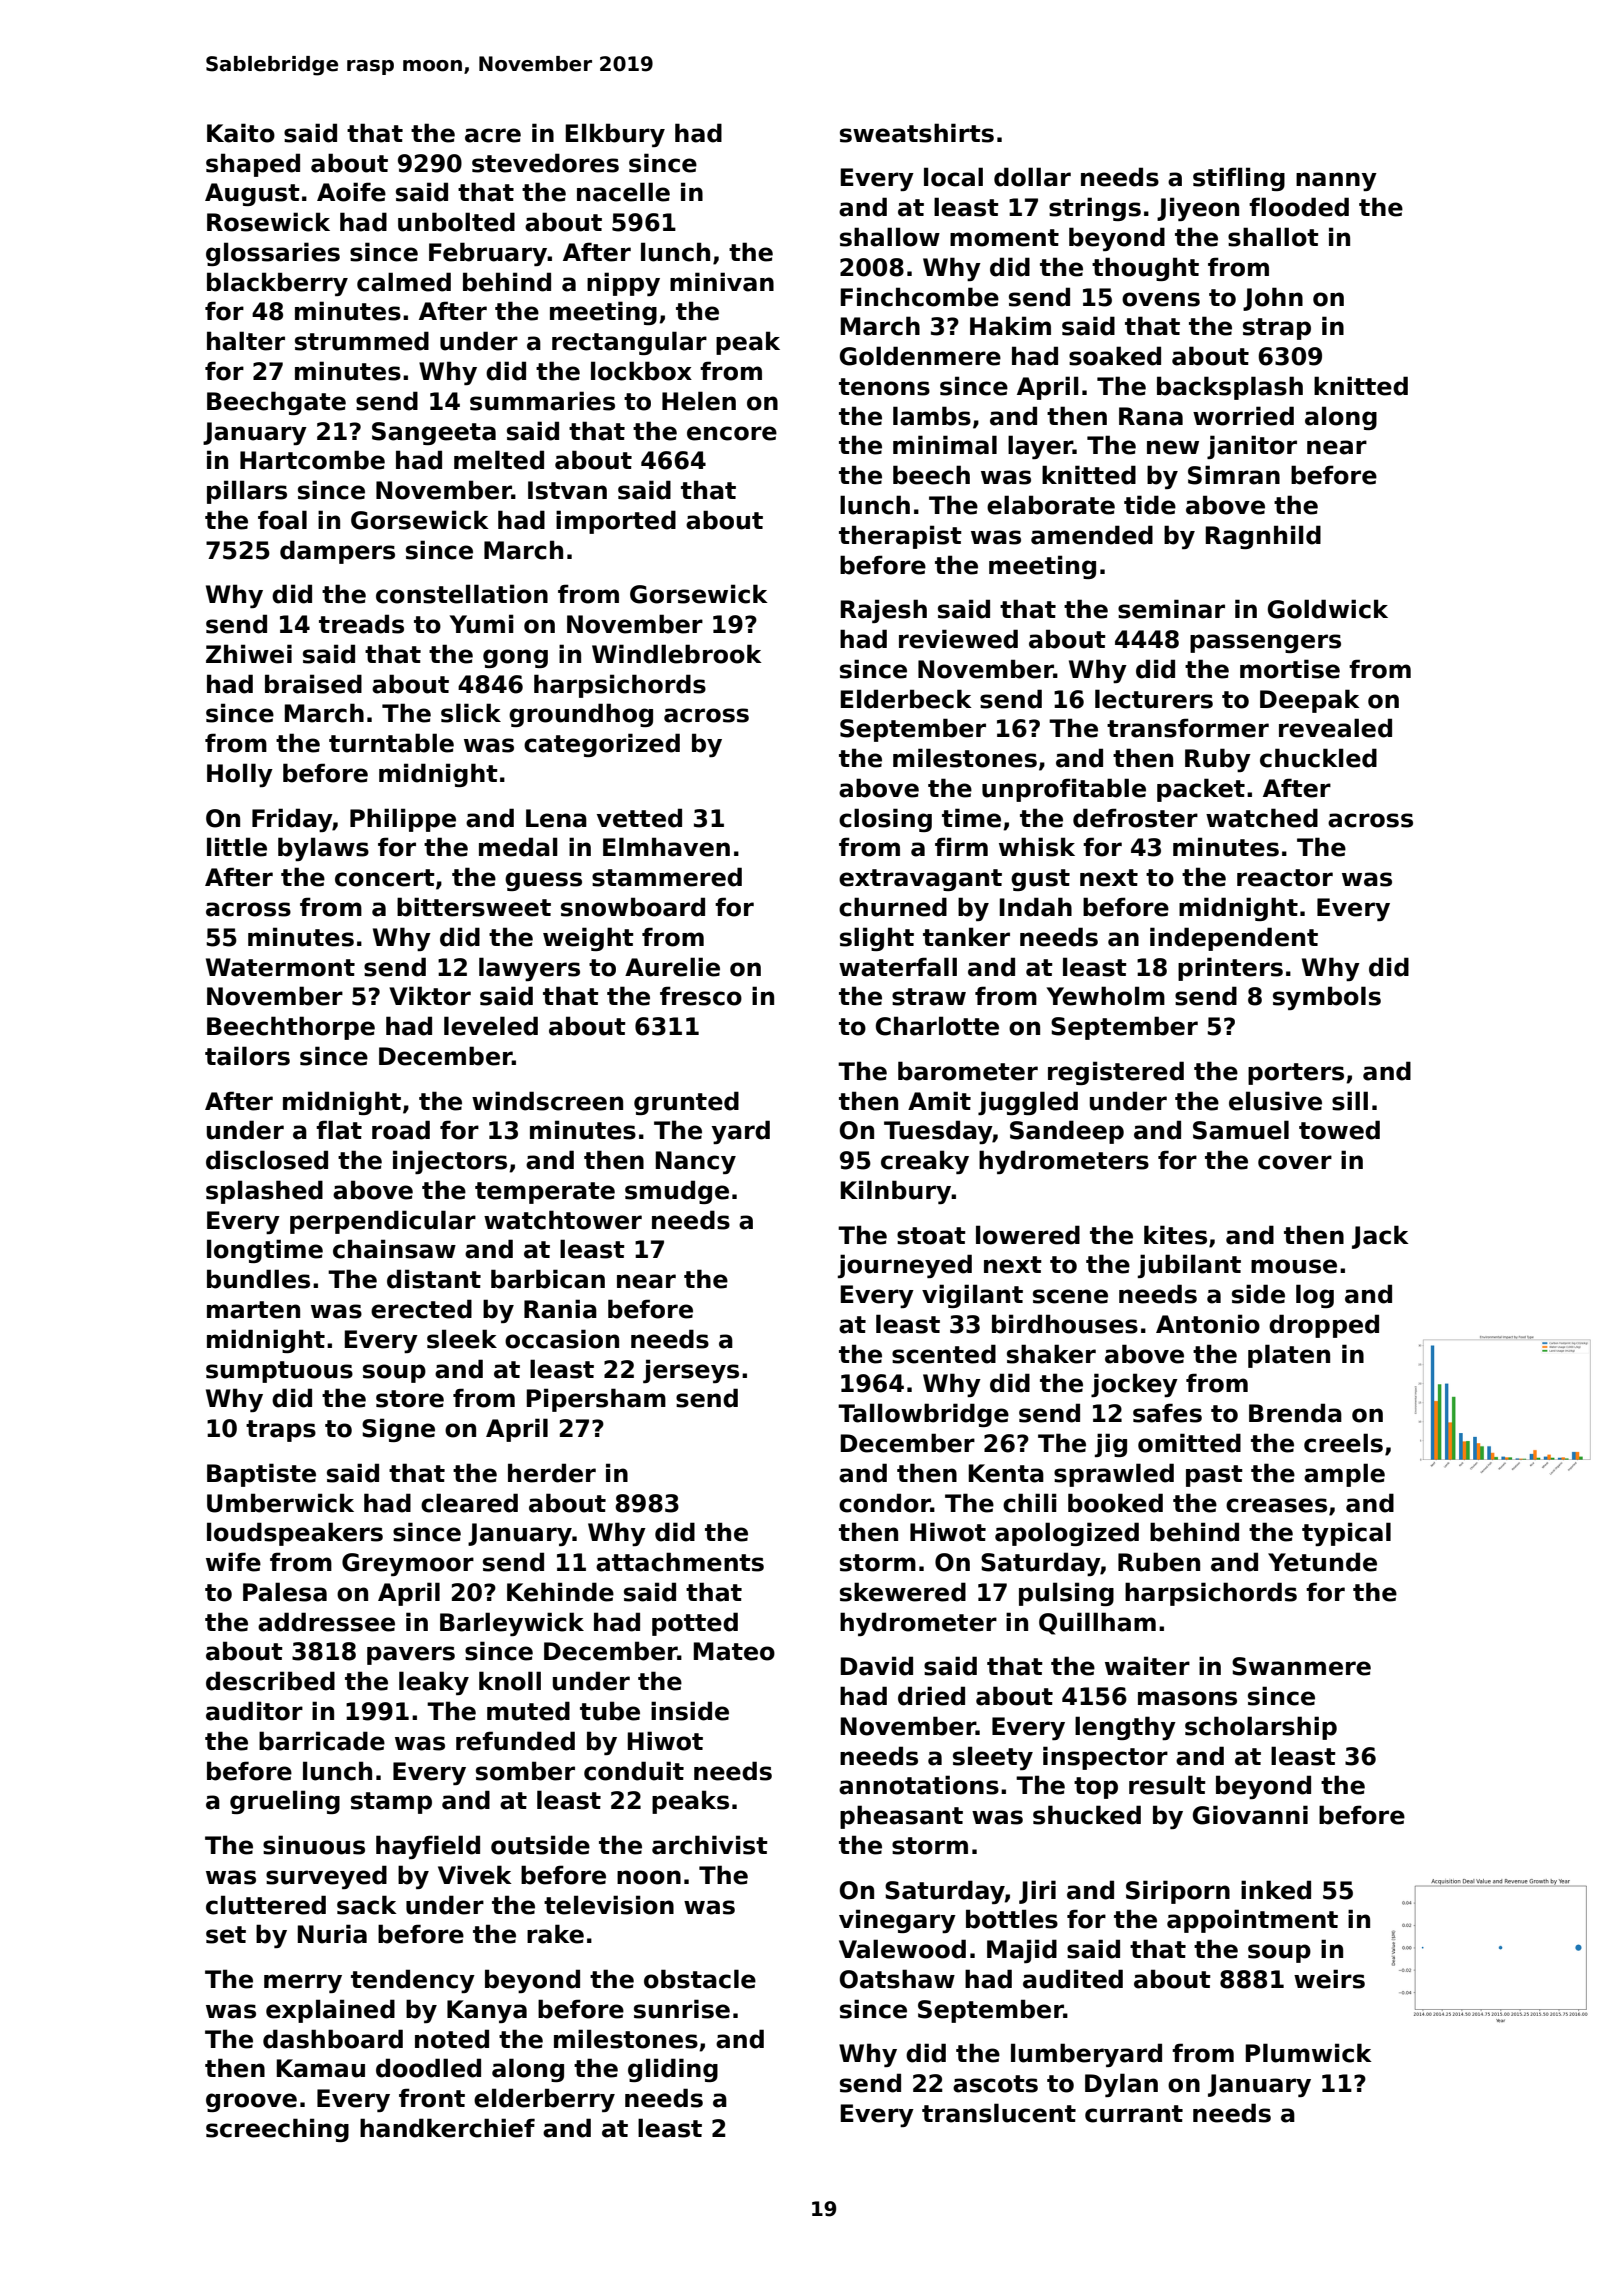 The height and width of the screenshot is (2292, 1620). Describe the element at coordinates (362, 341) in the screenshot. I see `strummed` at that location.
